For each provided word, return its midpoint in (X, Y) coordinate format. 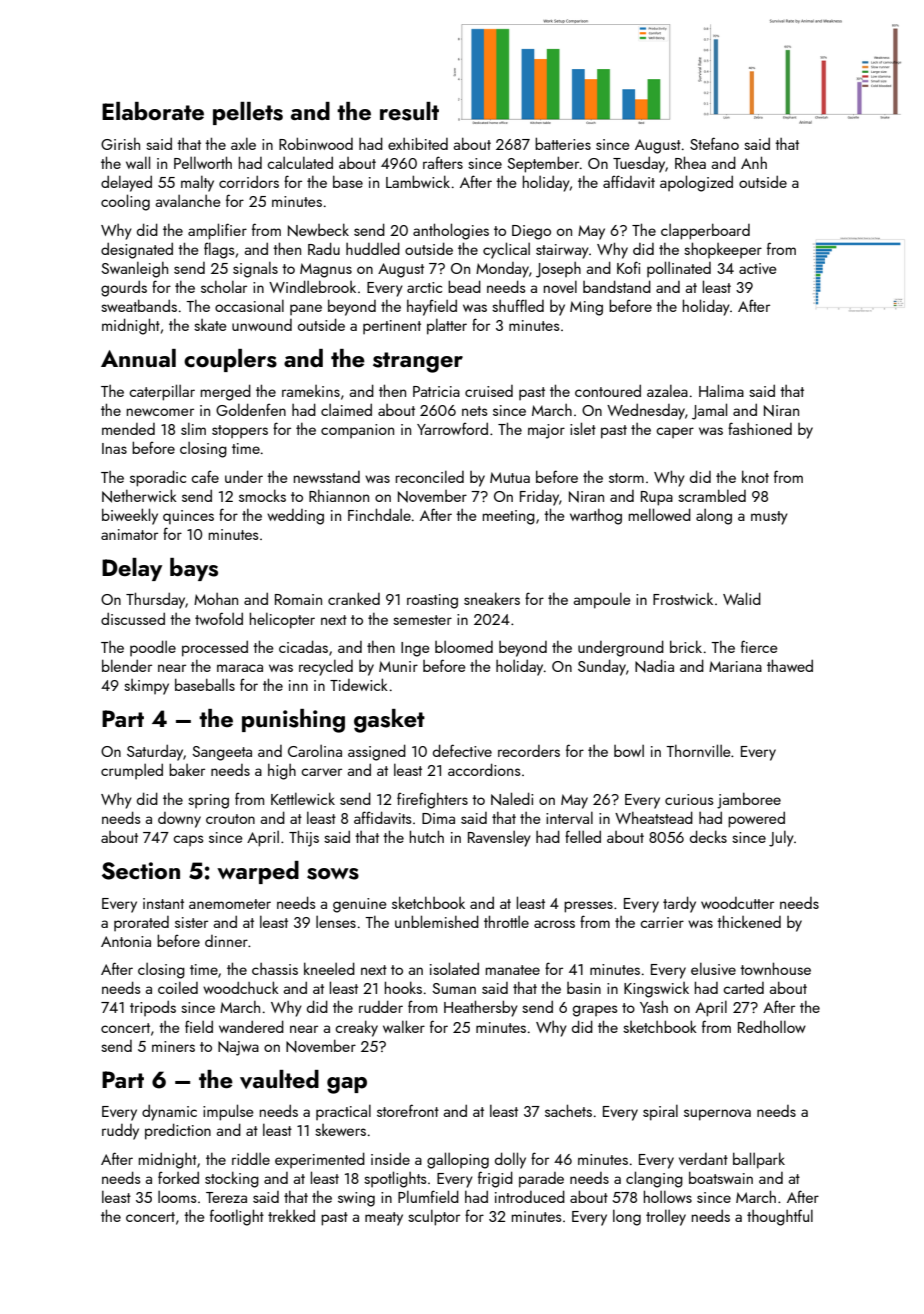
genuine (360, 905)
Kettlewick (303, 798)
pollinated (679, 269)
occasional (249, 305)
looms (177, 1197)
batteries (563, 143)
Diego (531, 232)
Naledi (512, 799)
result (409, 111)
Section (141, 871)
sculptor (434, 1217)
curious (689, 799)
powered (756, 819)
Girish (120, 144)
